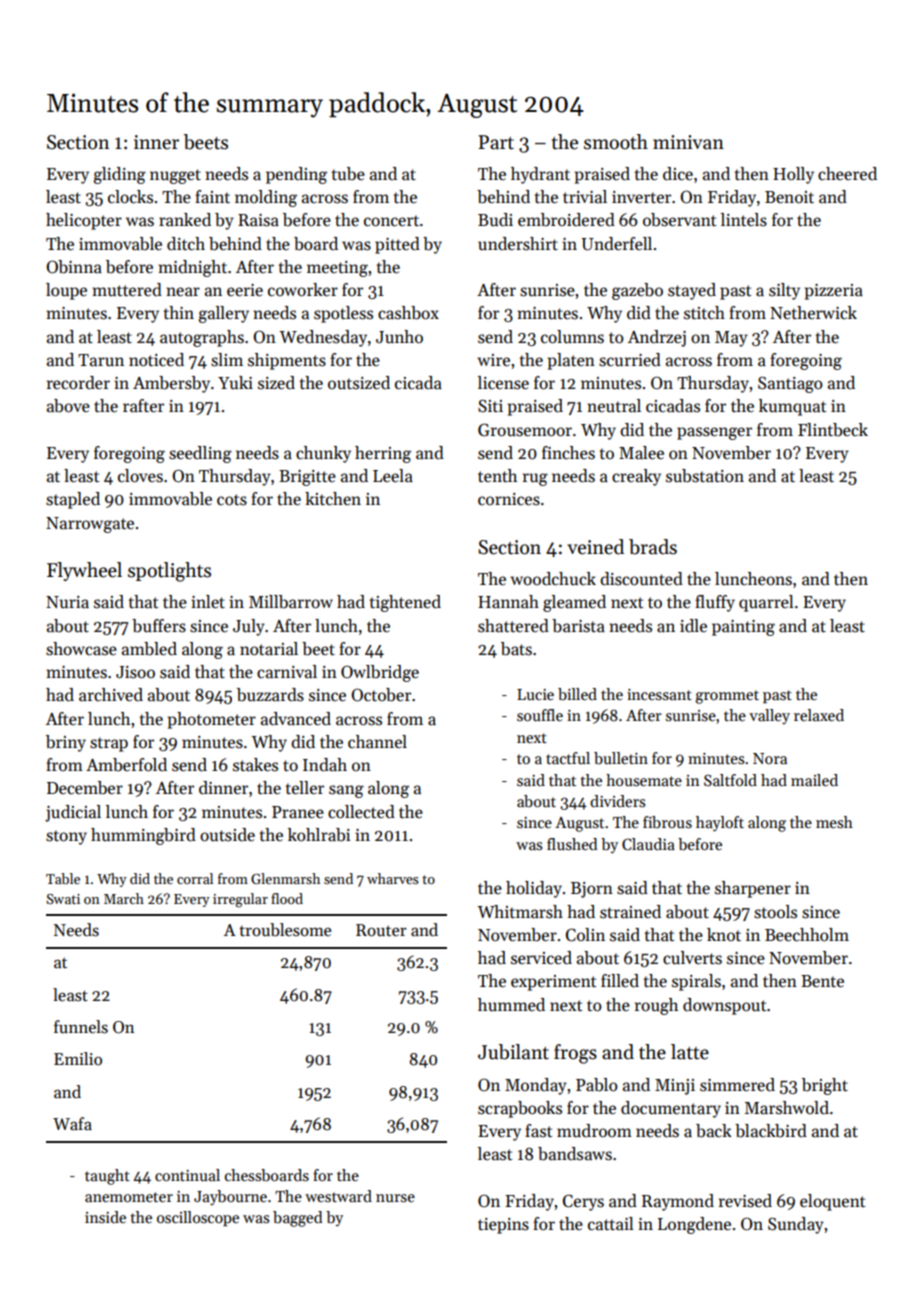 This screenshot has width=924, height=1308. What do you see at coordinates (790, 384) in the screenshot?
I see `Santiago` at bounding box center [790, 384].
